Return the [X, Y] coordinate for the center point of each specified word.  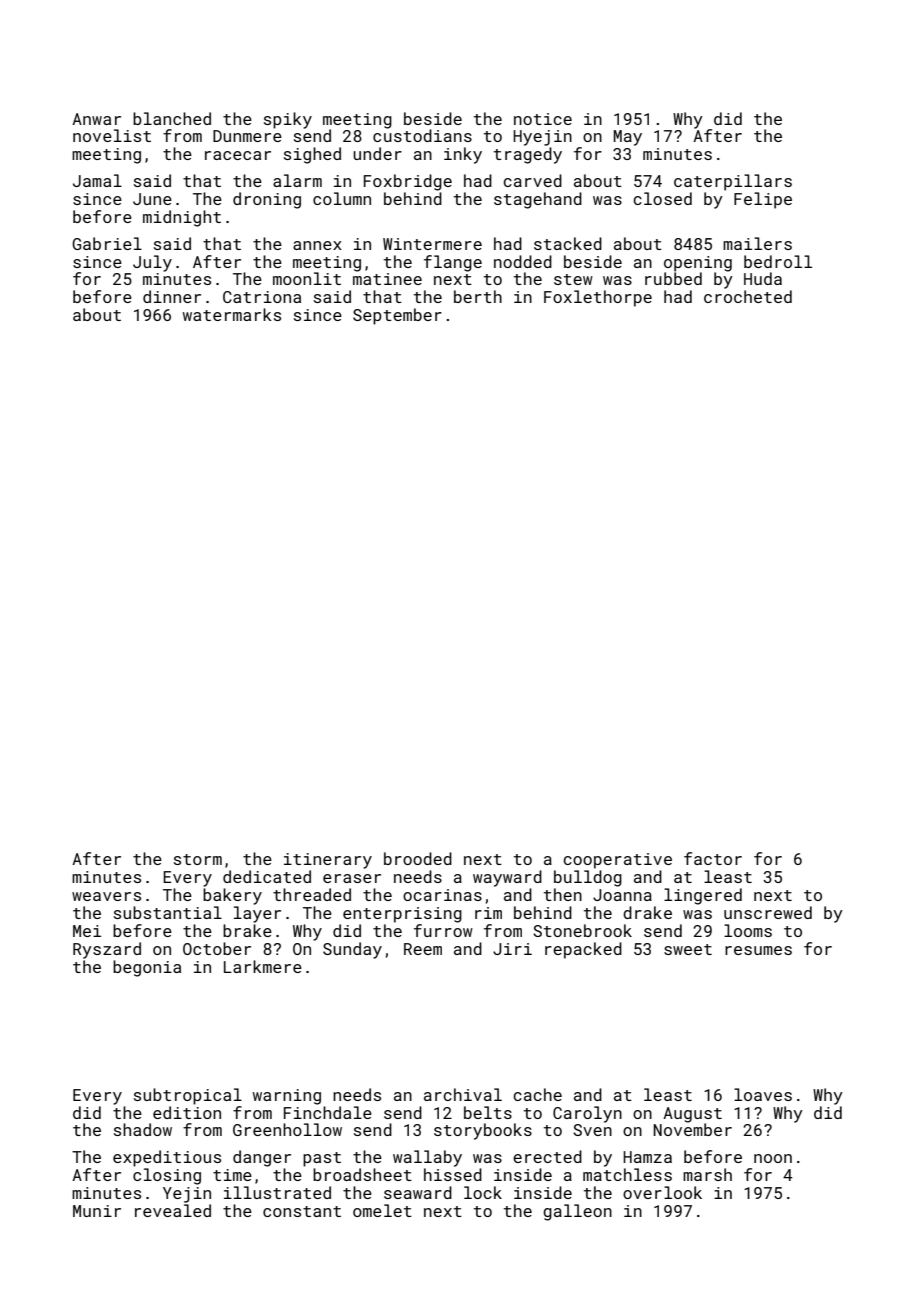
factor [713, 858]
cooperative [617, 861]
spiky [288, 120]
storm [198, 859]
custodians [422, 135]
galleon [577, 1212]
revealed [173, 1210]
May [628, 138]
